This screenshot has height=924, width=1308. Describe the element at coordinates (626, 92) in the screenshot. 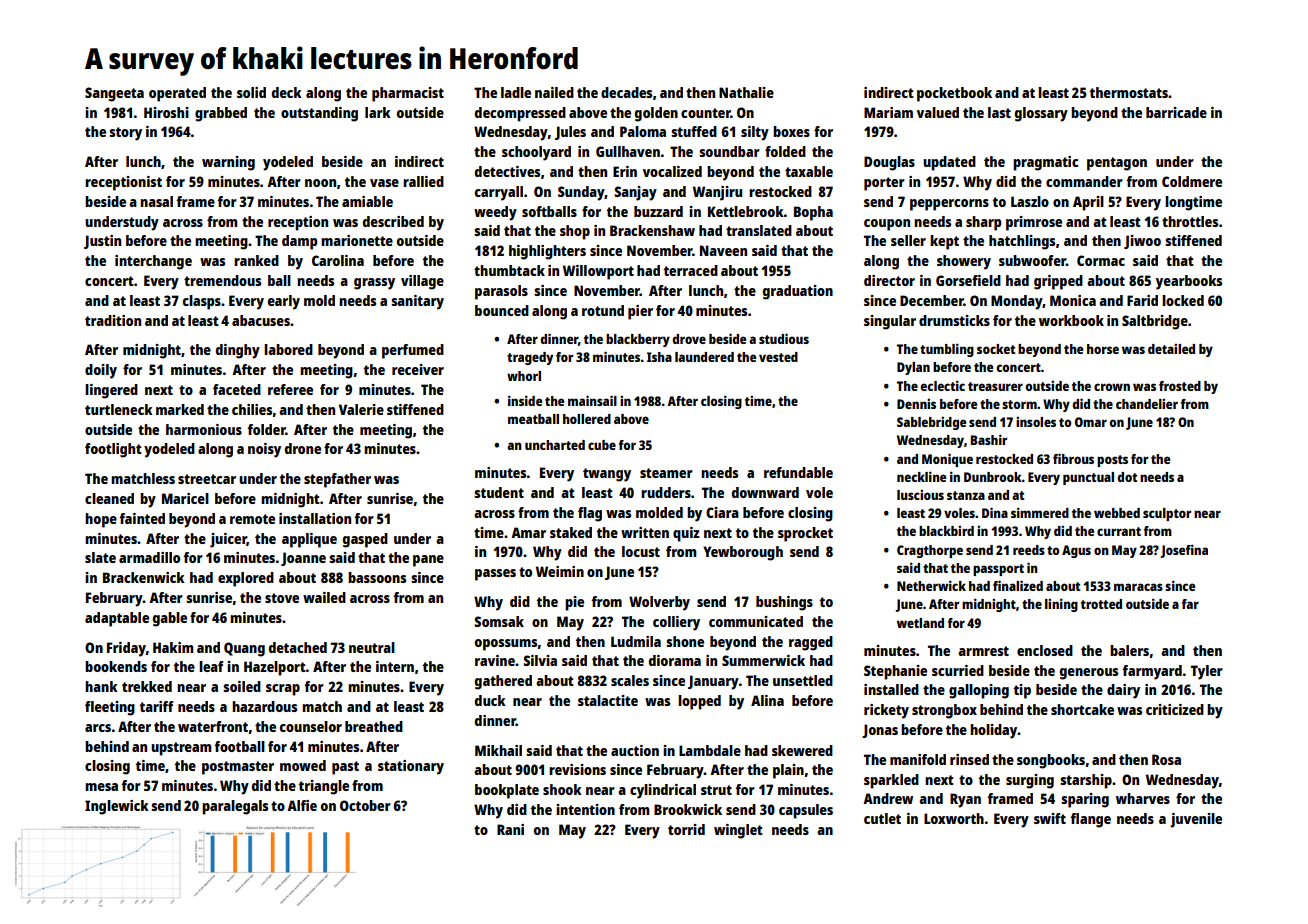

I see `decades` at that location.
